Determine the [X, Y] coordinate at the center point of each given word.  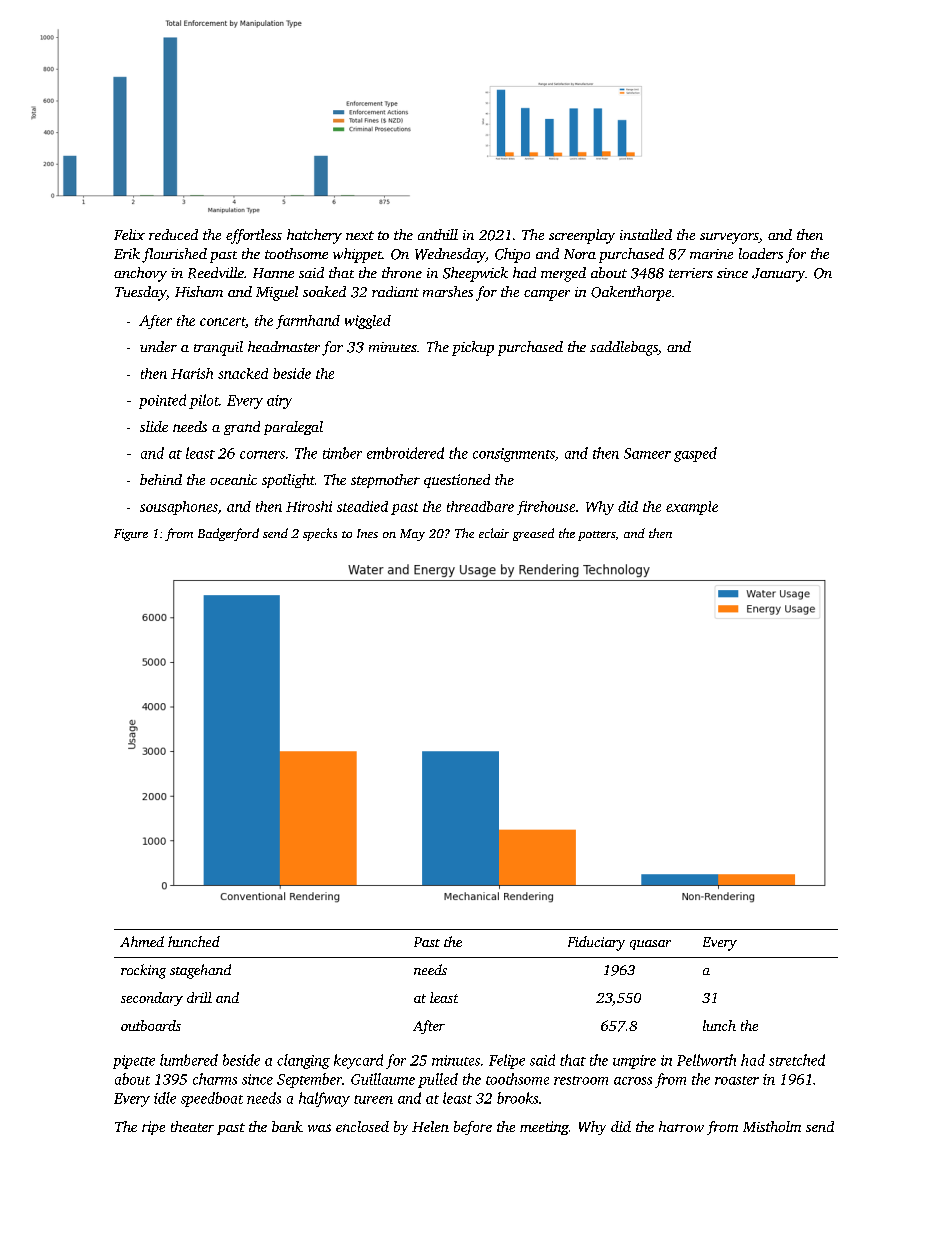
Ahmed [142, 941]
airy [279, 402]
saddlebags [624, 348]
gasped [695, 454]
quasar [650, 945]
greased [533, 534]
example [692, 508]
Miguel [277, 293]
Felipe [507, 1061]
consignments [514, 455]
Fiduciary [596, 943]
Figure [131, 535]
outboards [151, 1025]
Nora [580, 254]
